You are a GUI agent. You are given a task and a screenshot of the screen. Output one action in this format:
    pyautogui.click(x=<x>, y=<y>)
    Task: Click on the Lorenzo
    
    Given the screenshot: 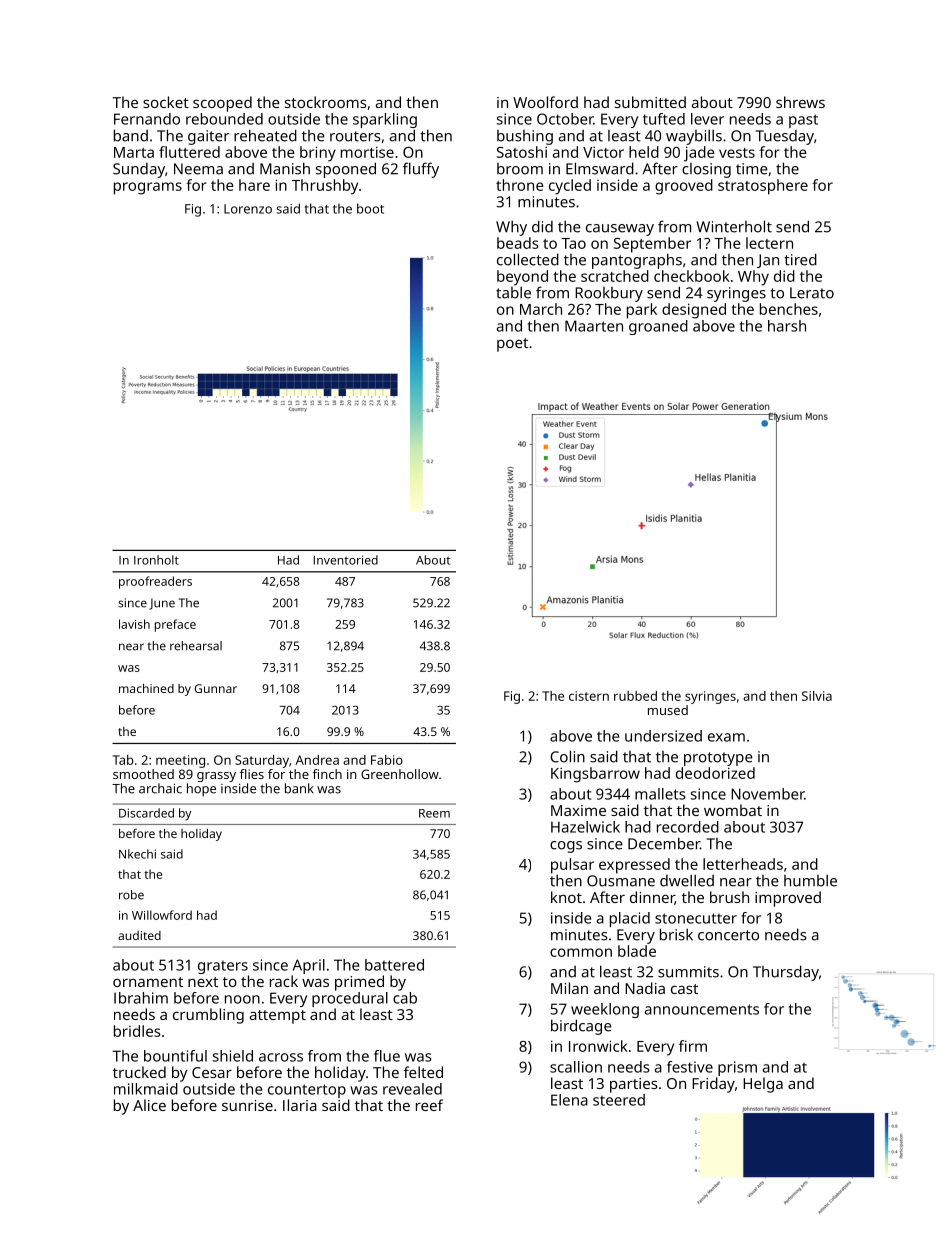 What is the action you would take?
    pyautogui.click(x=248, y=209)
